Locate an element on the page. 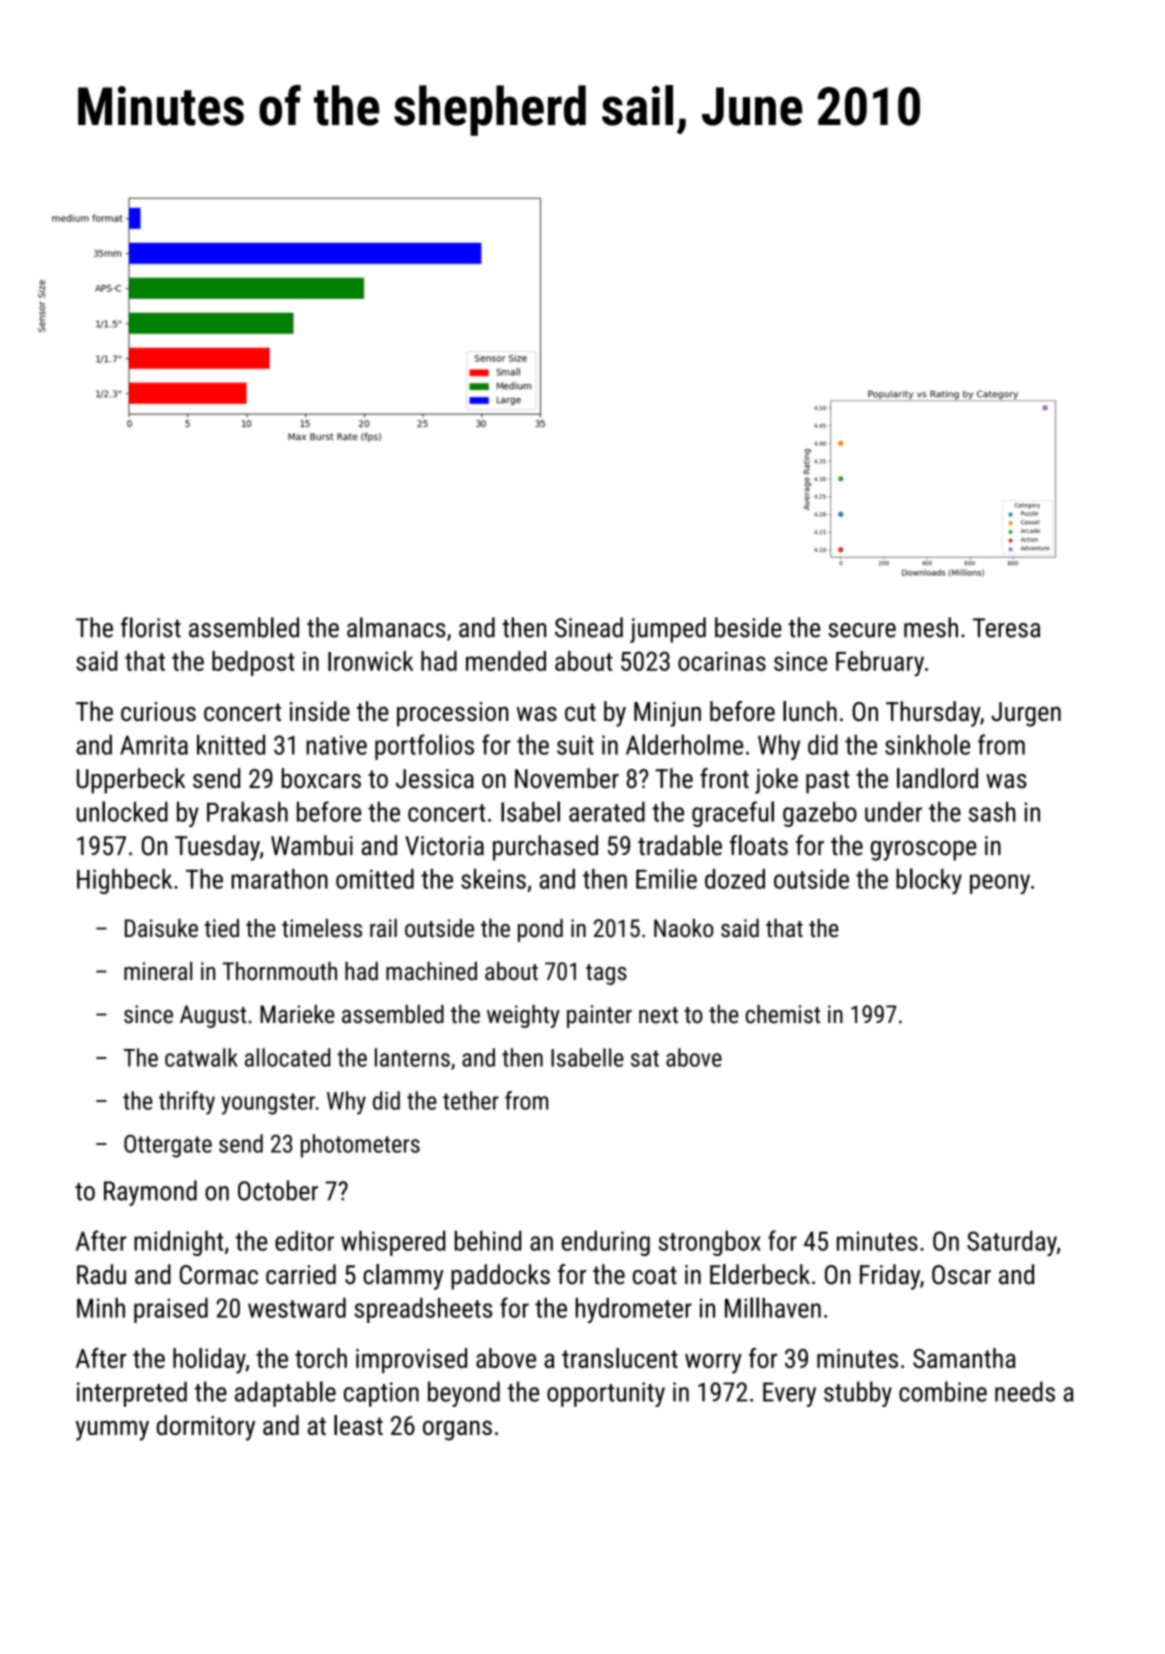 This document has height=1654, width=1165. opportunity is located at coordinates (606, 1394).
